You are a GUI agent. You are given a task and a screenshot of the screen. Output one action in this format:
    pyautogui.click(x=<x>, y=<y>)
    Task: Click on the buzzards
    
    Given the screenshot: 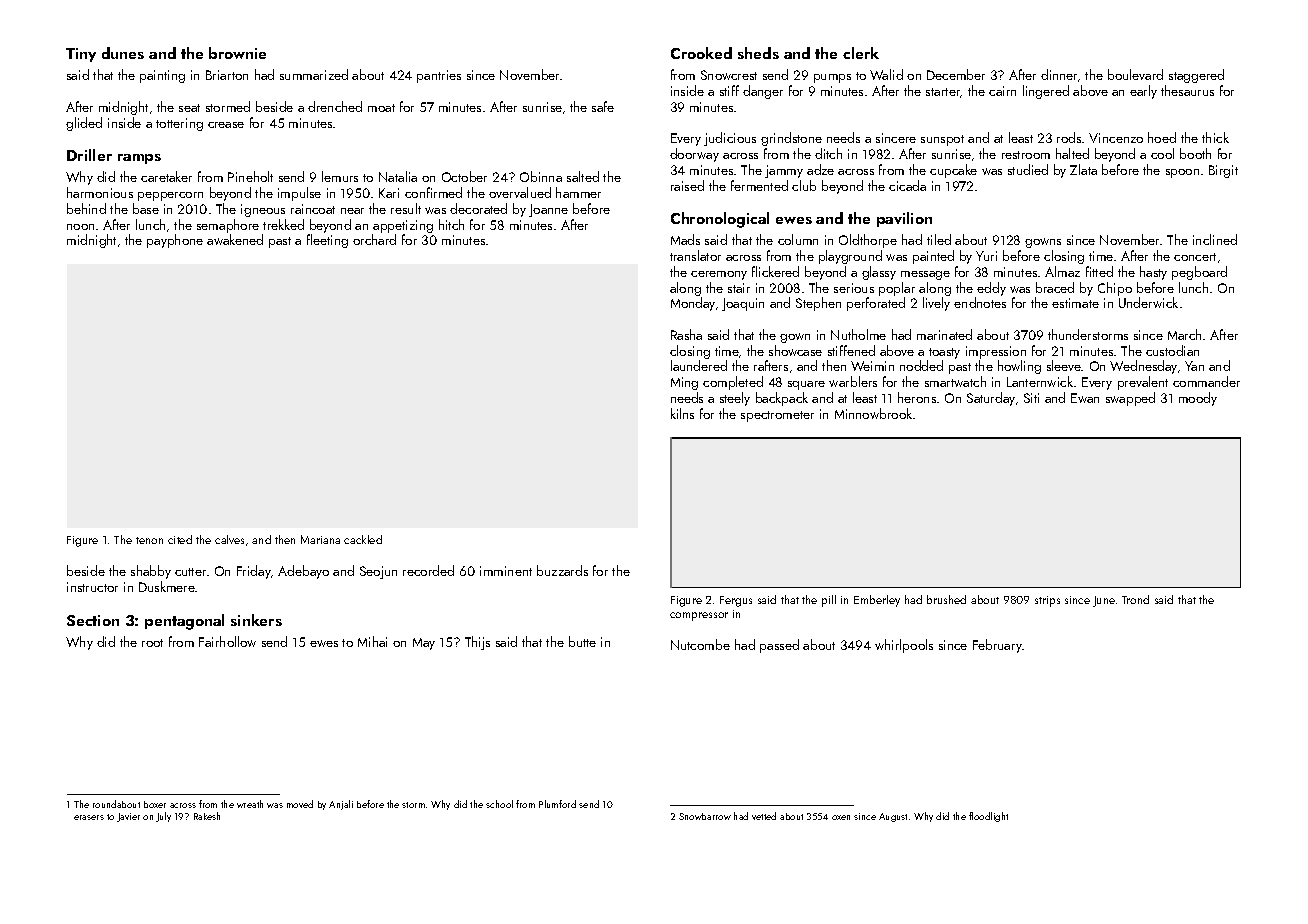 What is the action you would take?
    pyautogui.click(x=562, y=570)
